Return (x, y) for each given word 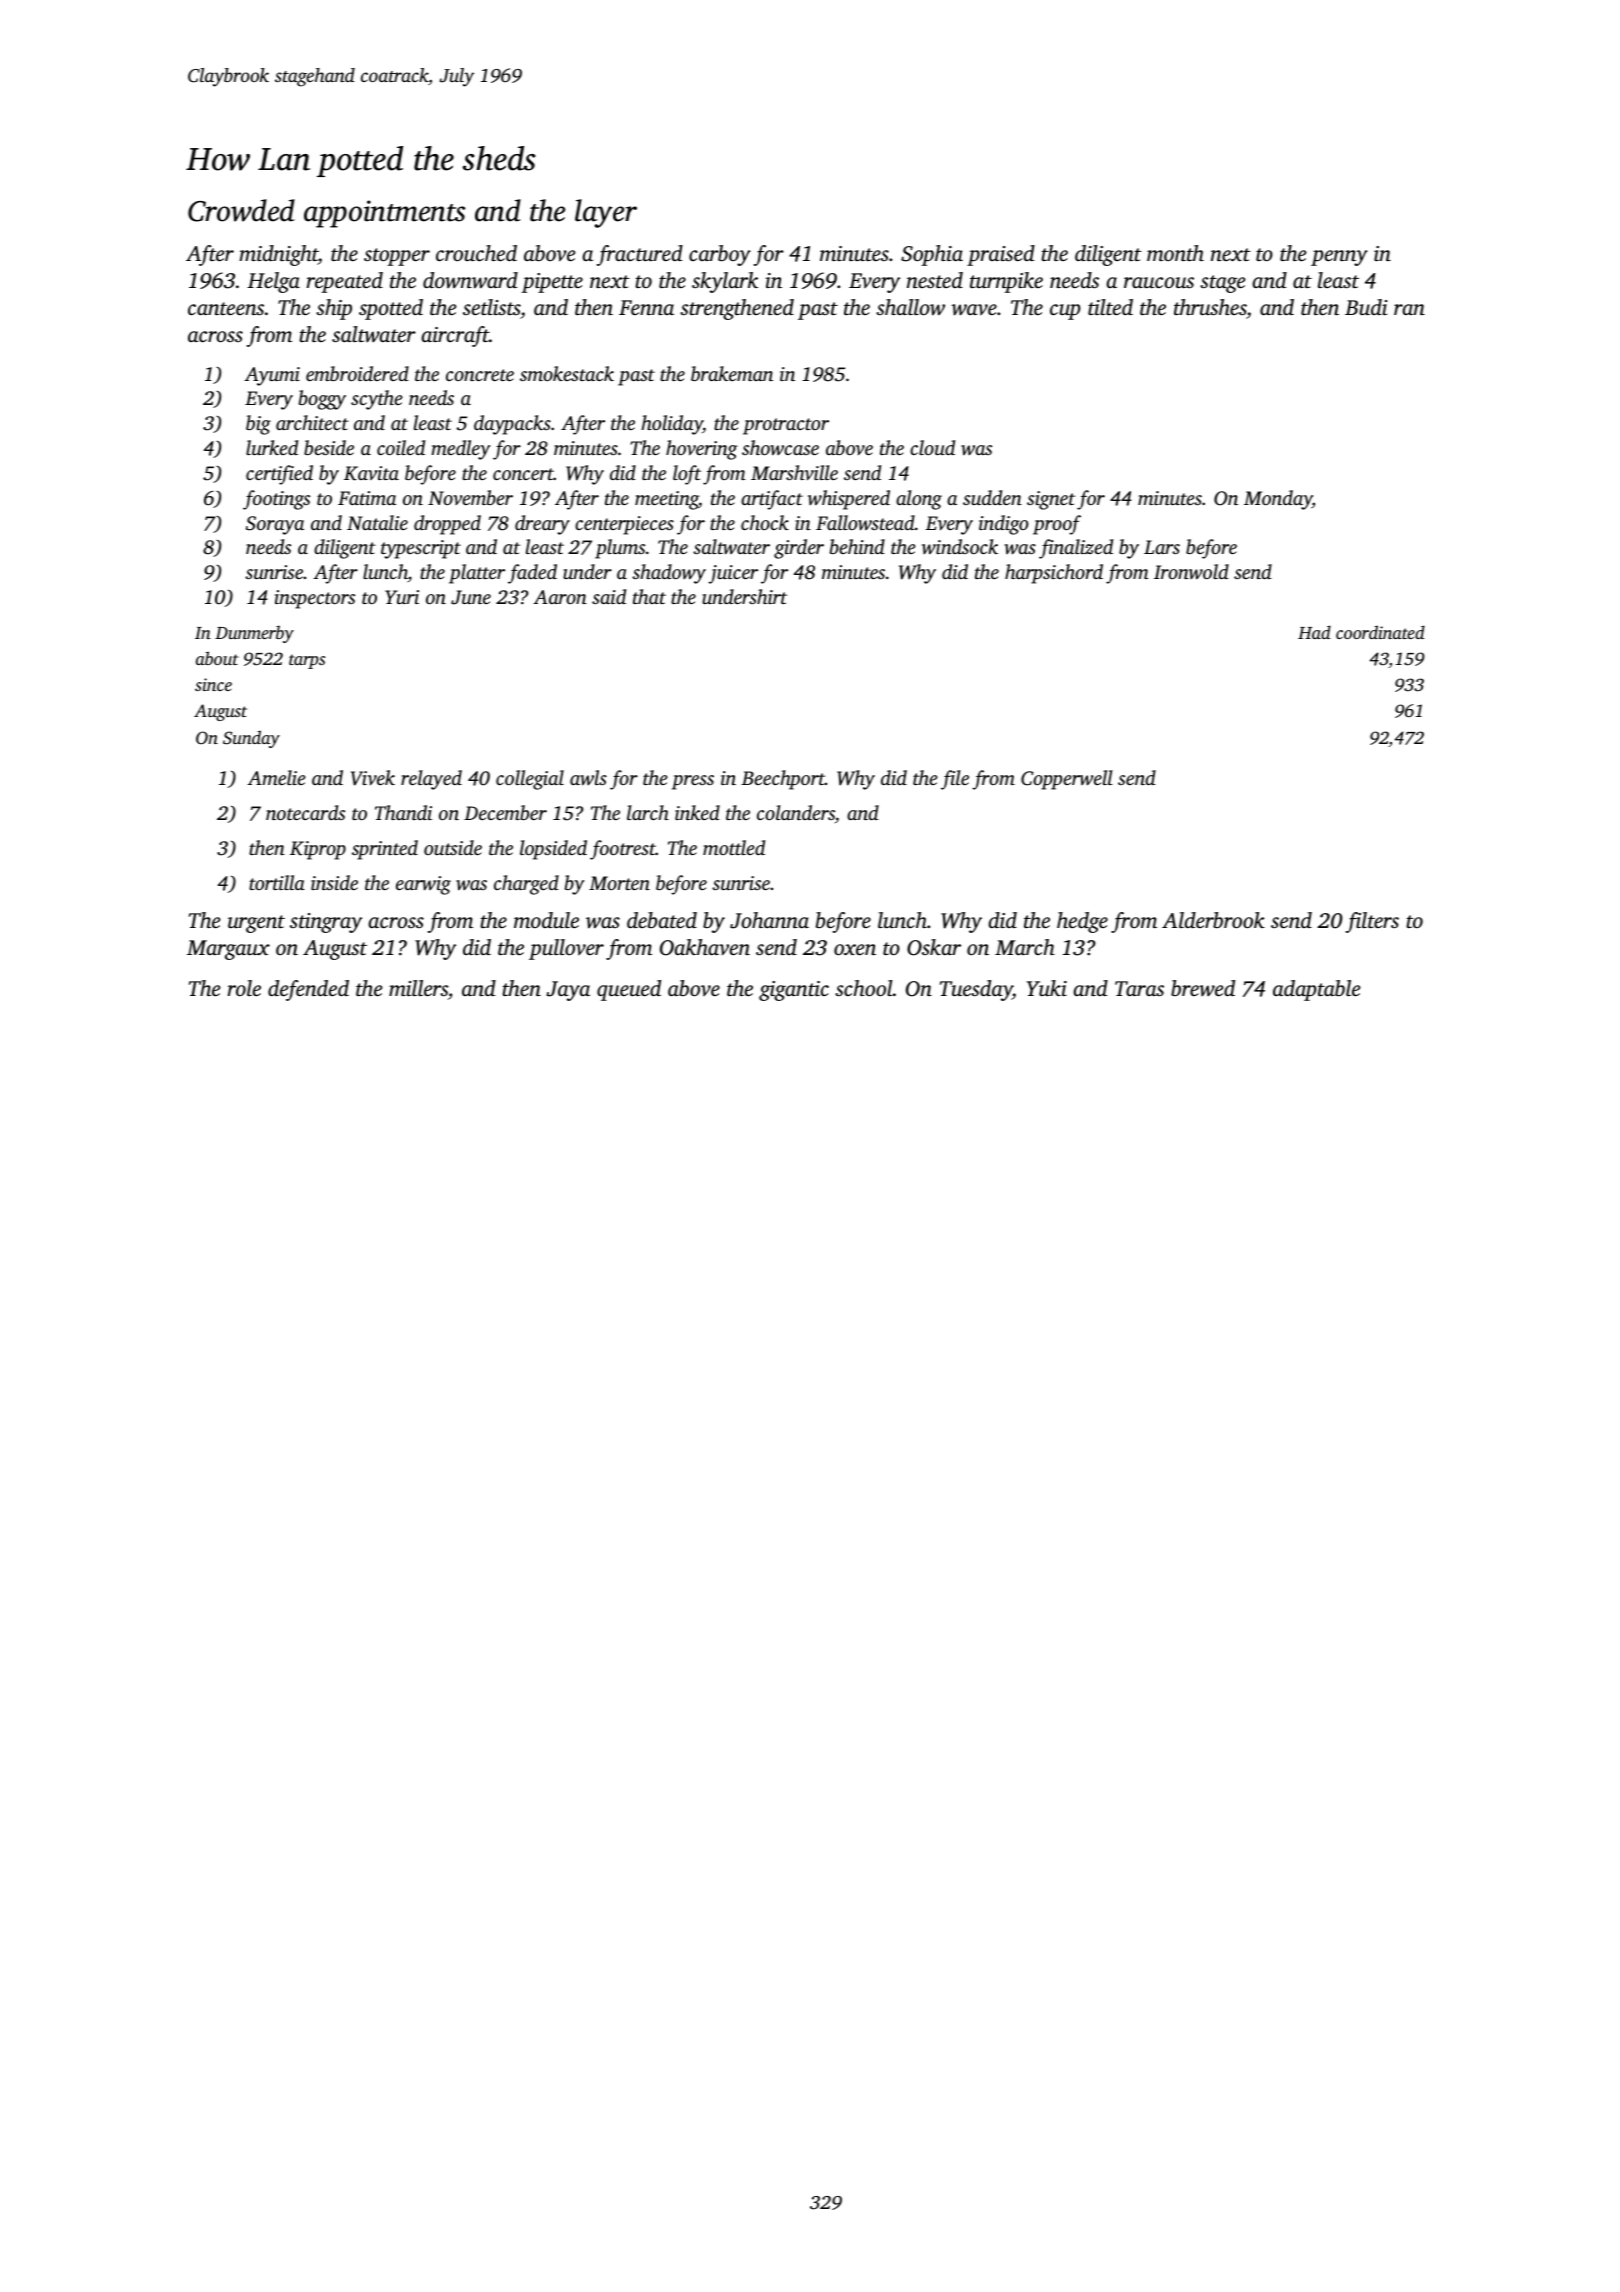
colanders (796, 812)
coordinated (1380, 632)
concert (523, 474)
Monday (1278, 500)
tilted (1110, 307)
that (649, 596)
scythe (377, 400)
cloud (932, 447)
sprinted (385, 850)
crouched (476, 253)
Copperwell (1067, 780)
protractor (786, 426)
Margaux (228, 950)
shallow (910, 307)
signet (1051, 500)
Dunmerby (254, 634)
